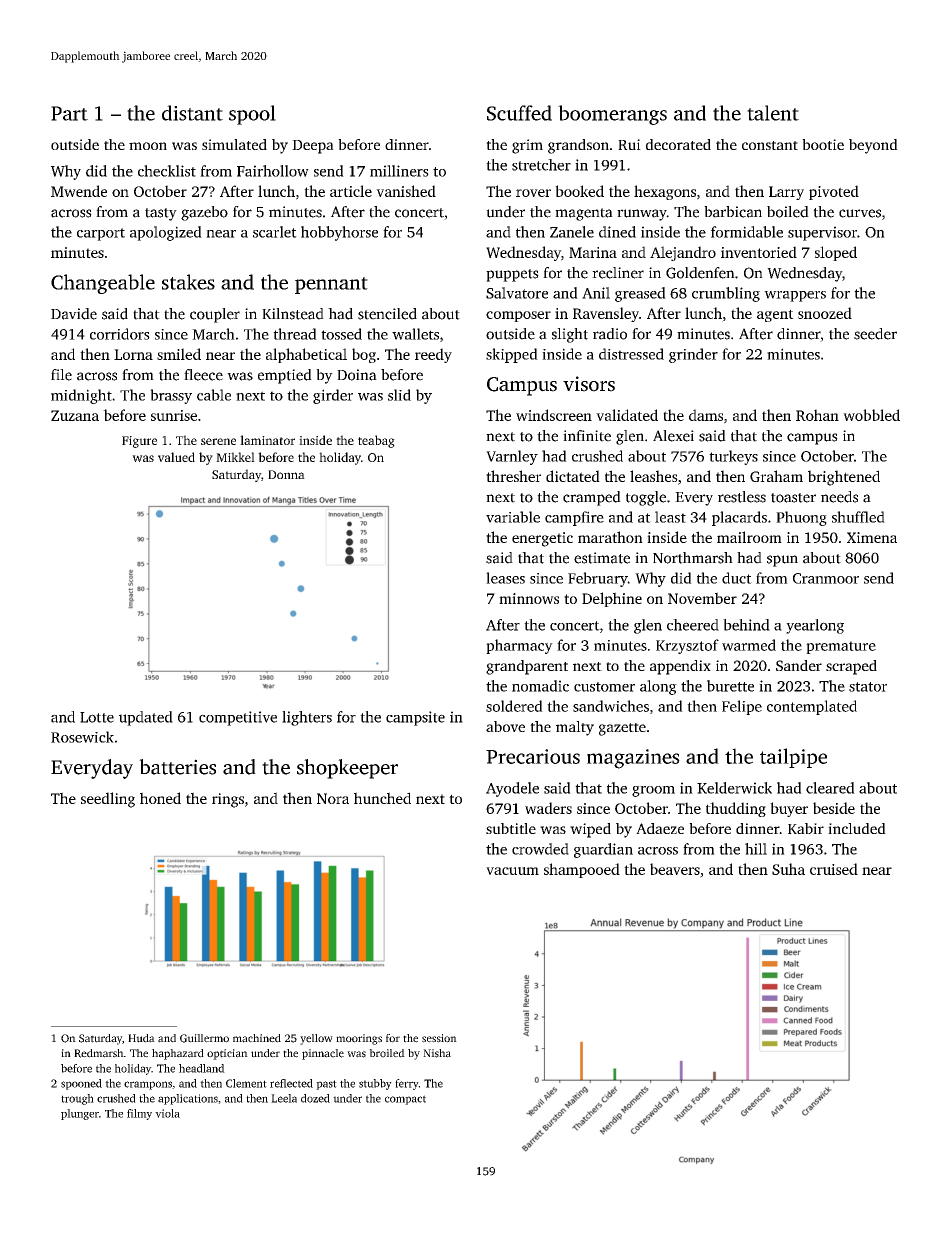  What do you see at coordinates (80, 1114) in the screenshot?
I see `plunger` at bounding box center [80, 1114].
